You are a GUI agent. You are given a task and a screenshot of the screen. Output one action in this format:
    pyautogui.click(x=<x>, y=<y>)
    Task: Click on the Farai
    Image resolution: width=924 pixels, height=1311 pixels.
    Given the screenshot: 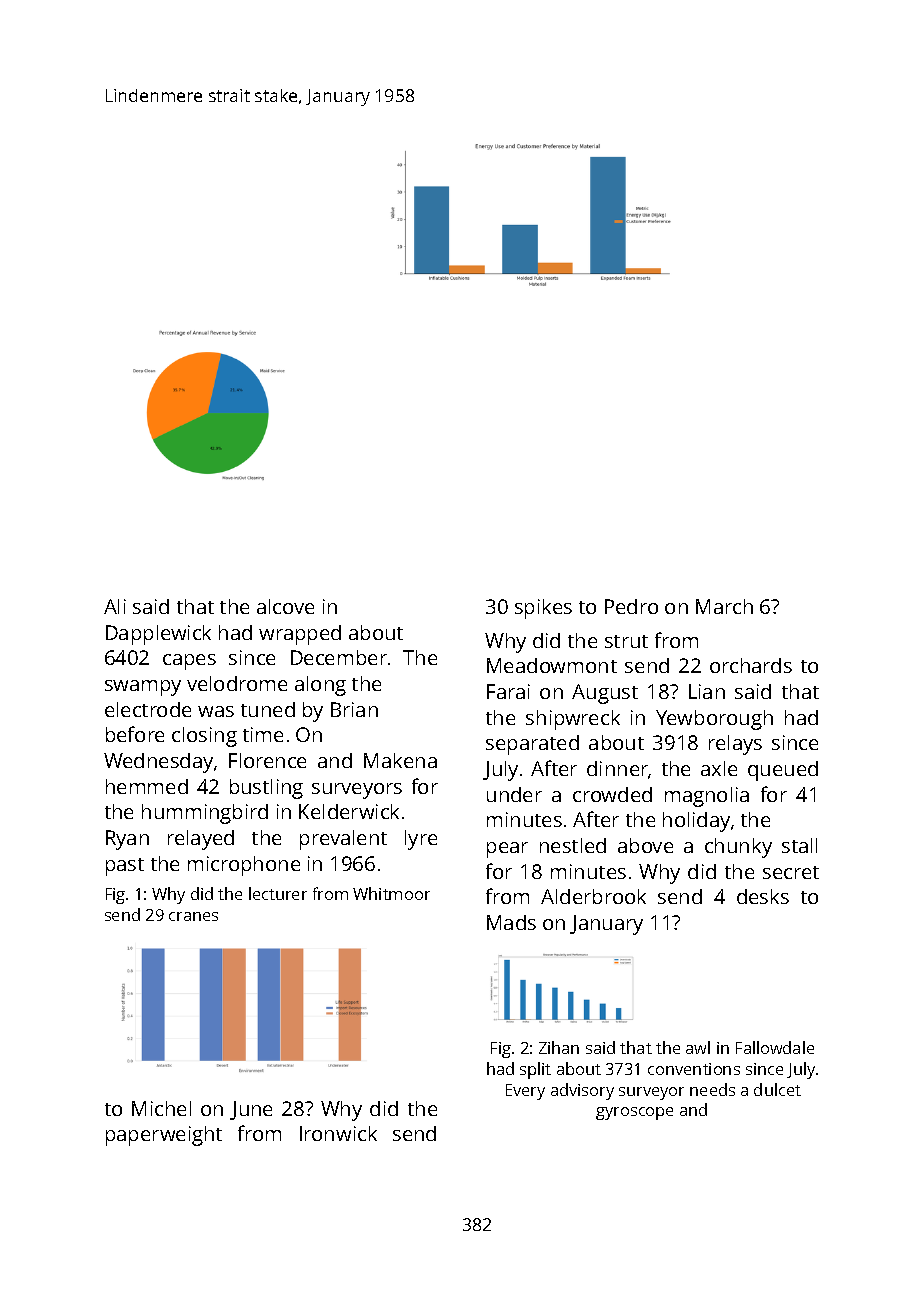 What is the action you would take?
    pyautogui.click(x=508, y=691)
